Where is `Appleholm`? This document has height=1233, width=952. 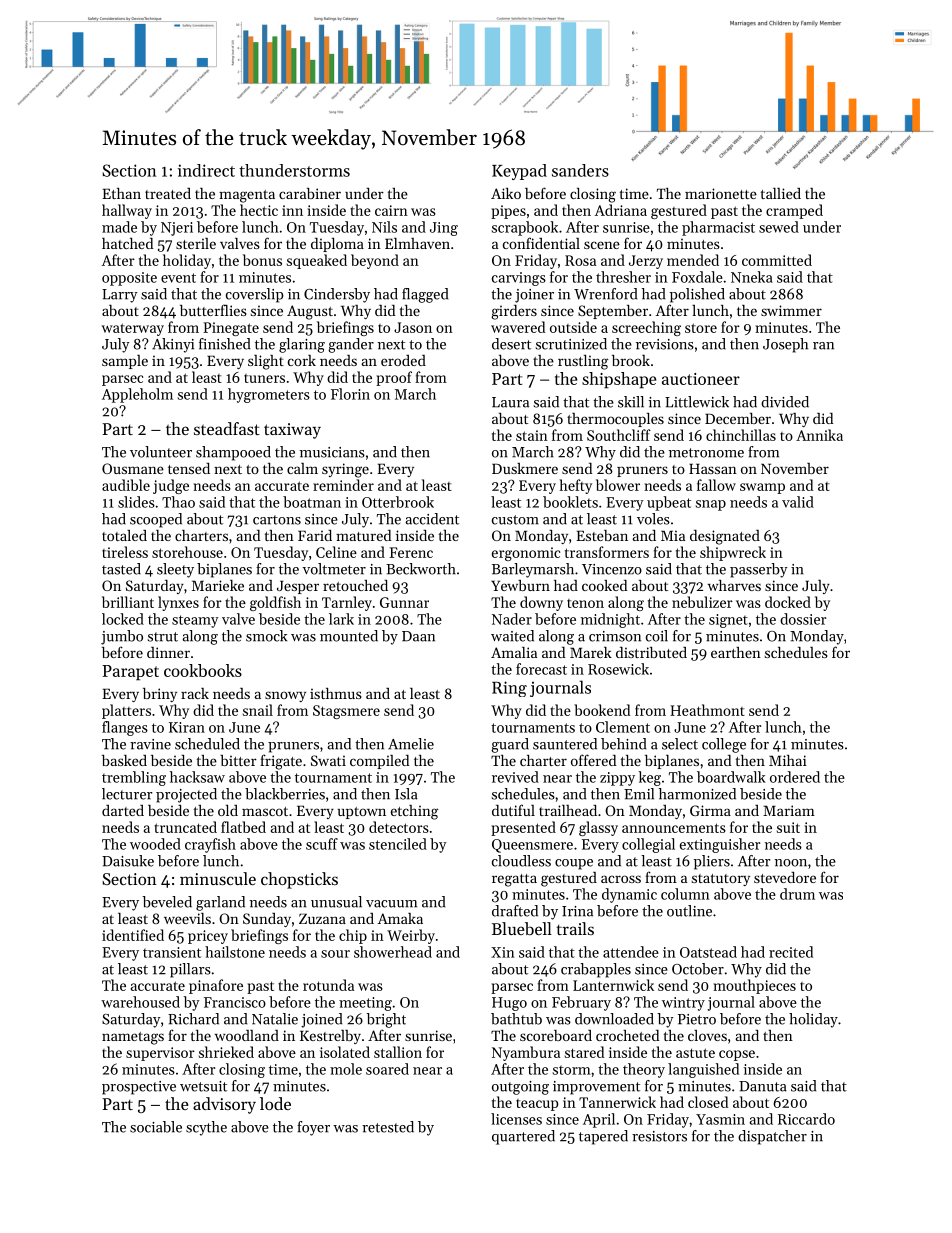 Appleholm is located at coordinates (137, 395).
